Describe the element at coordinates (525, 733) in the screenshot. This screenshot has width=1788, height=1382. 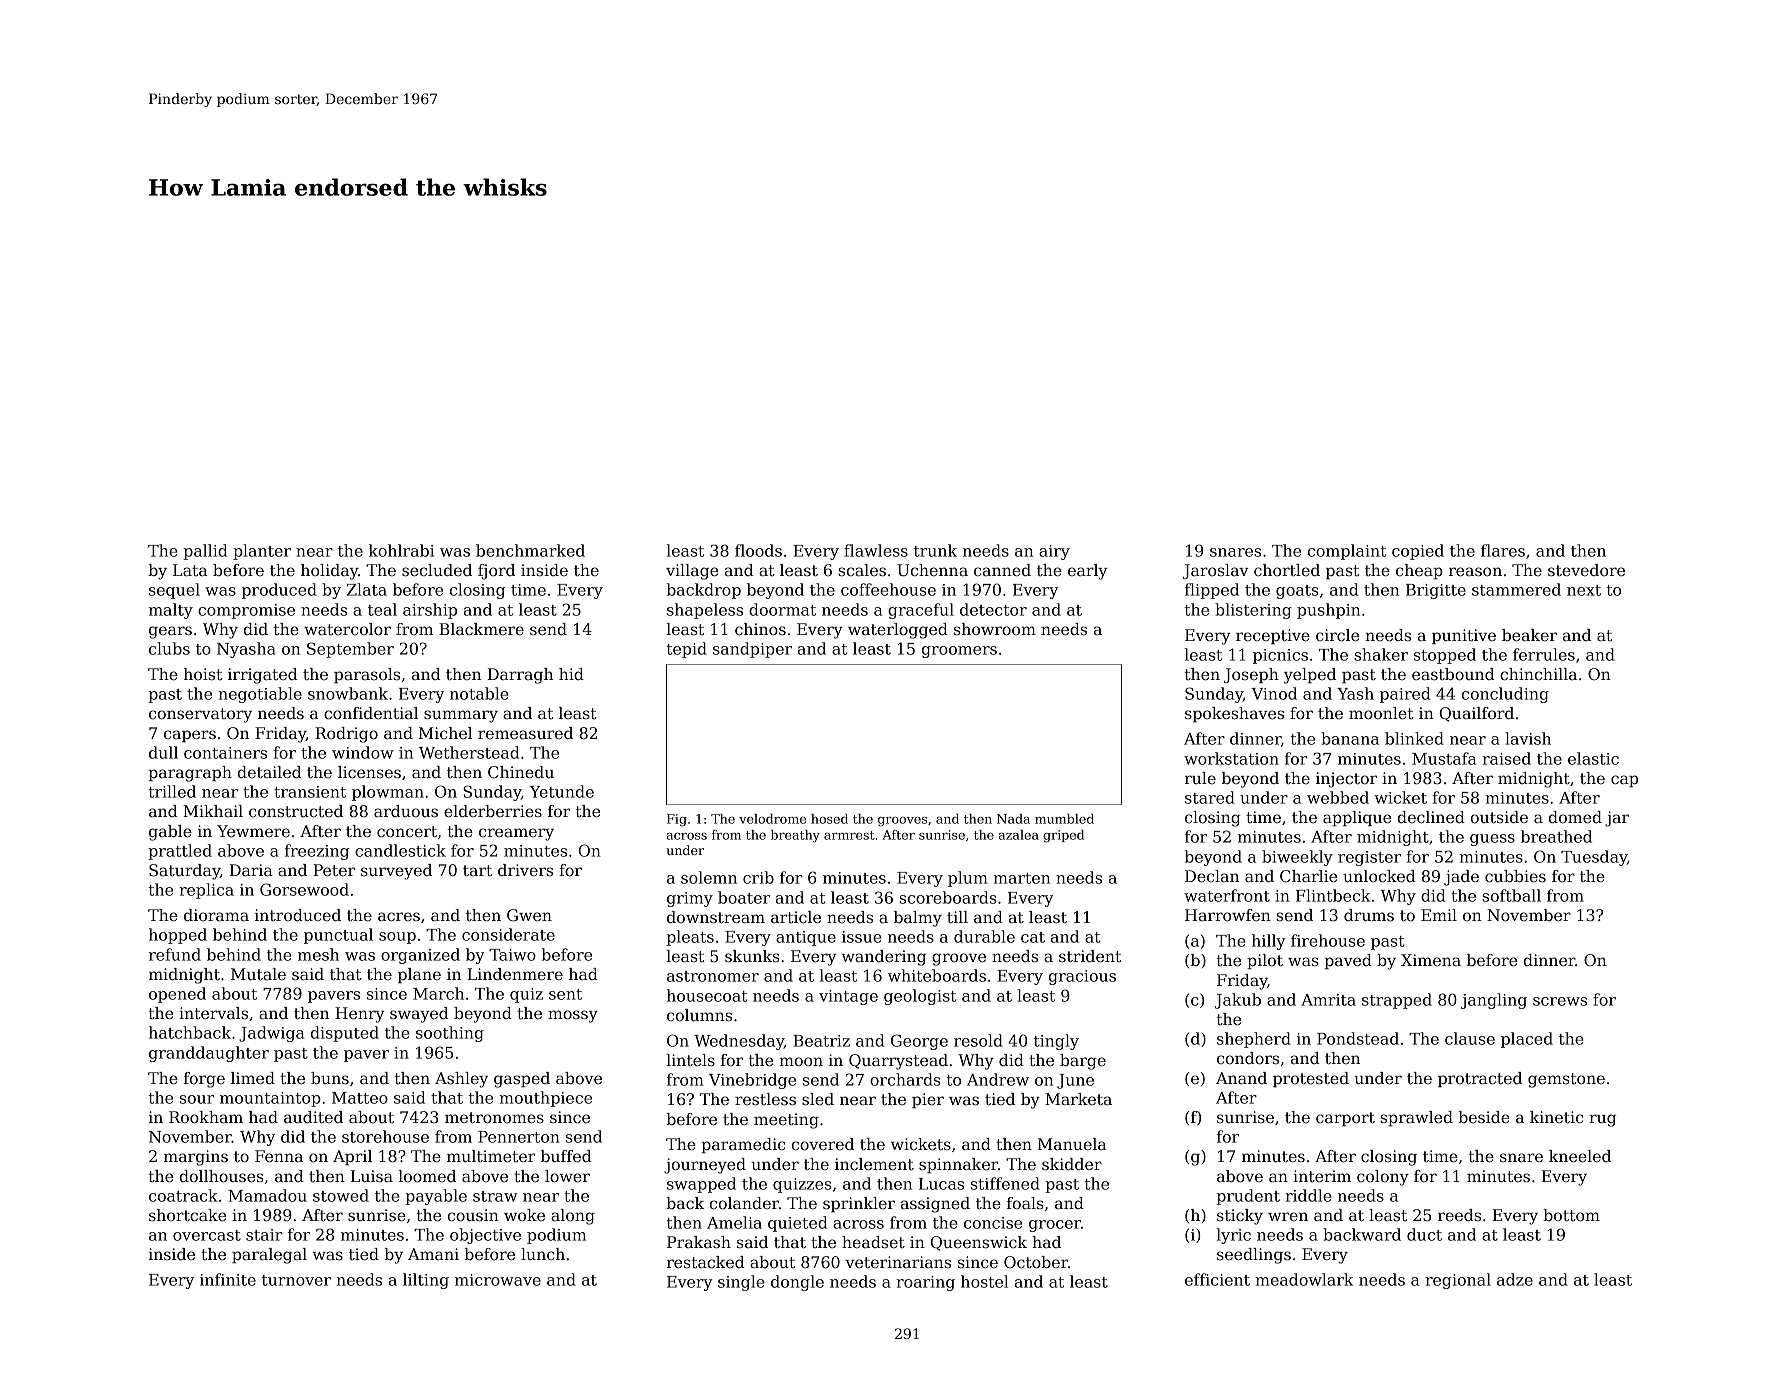
I see `remeasured` at that location.
